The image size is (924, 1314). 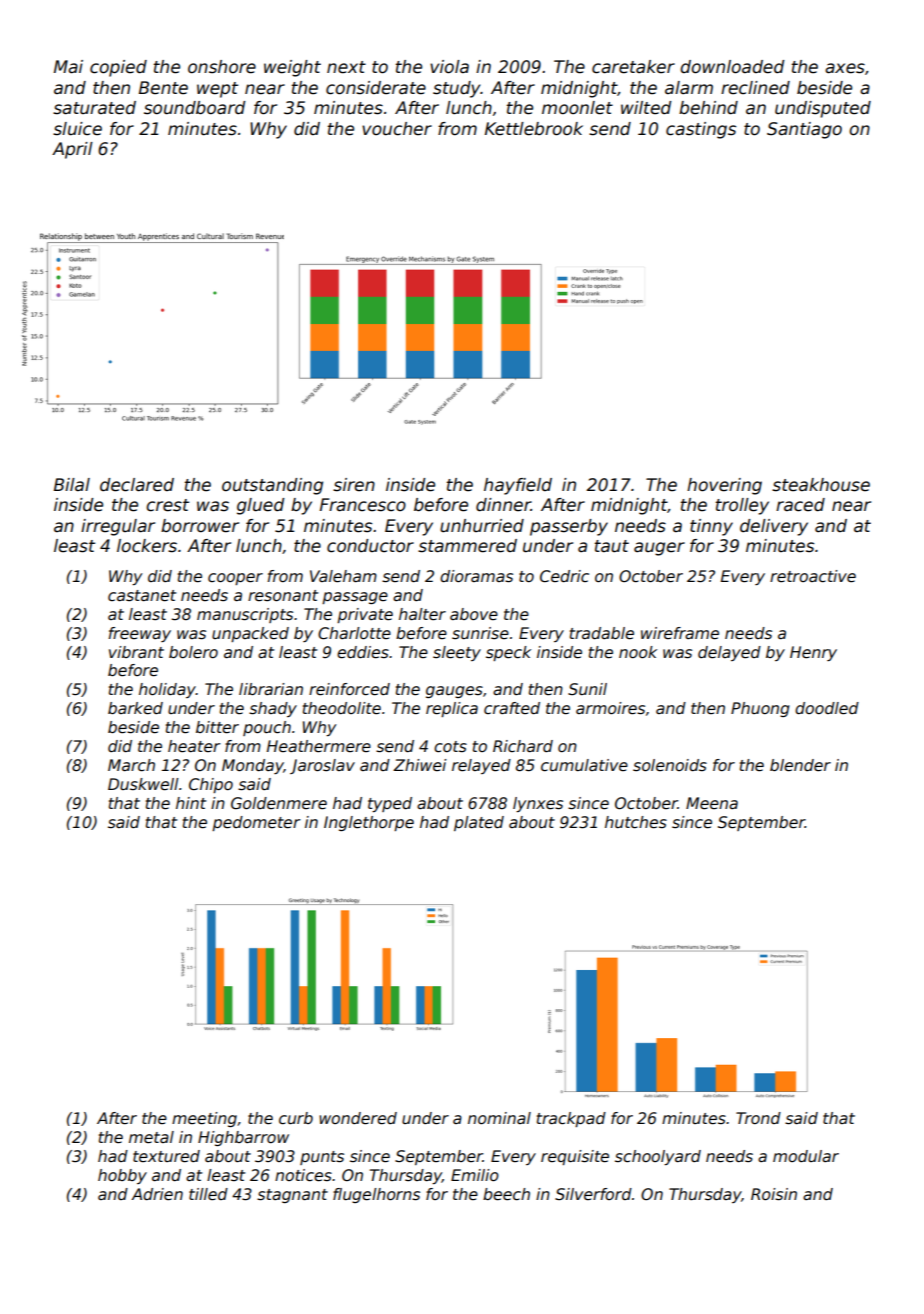 I want to click on Silverford, so click(x=593, y=1194).
